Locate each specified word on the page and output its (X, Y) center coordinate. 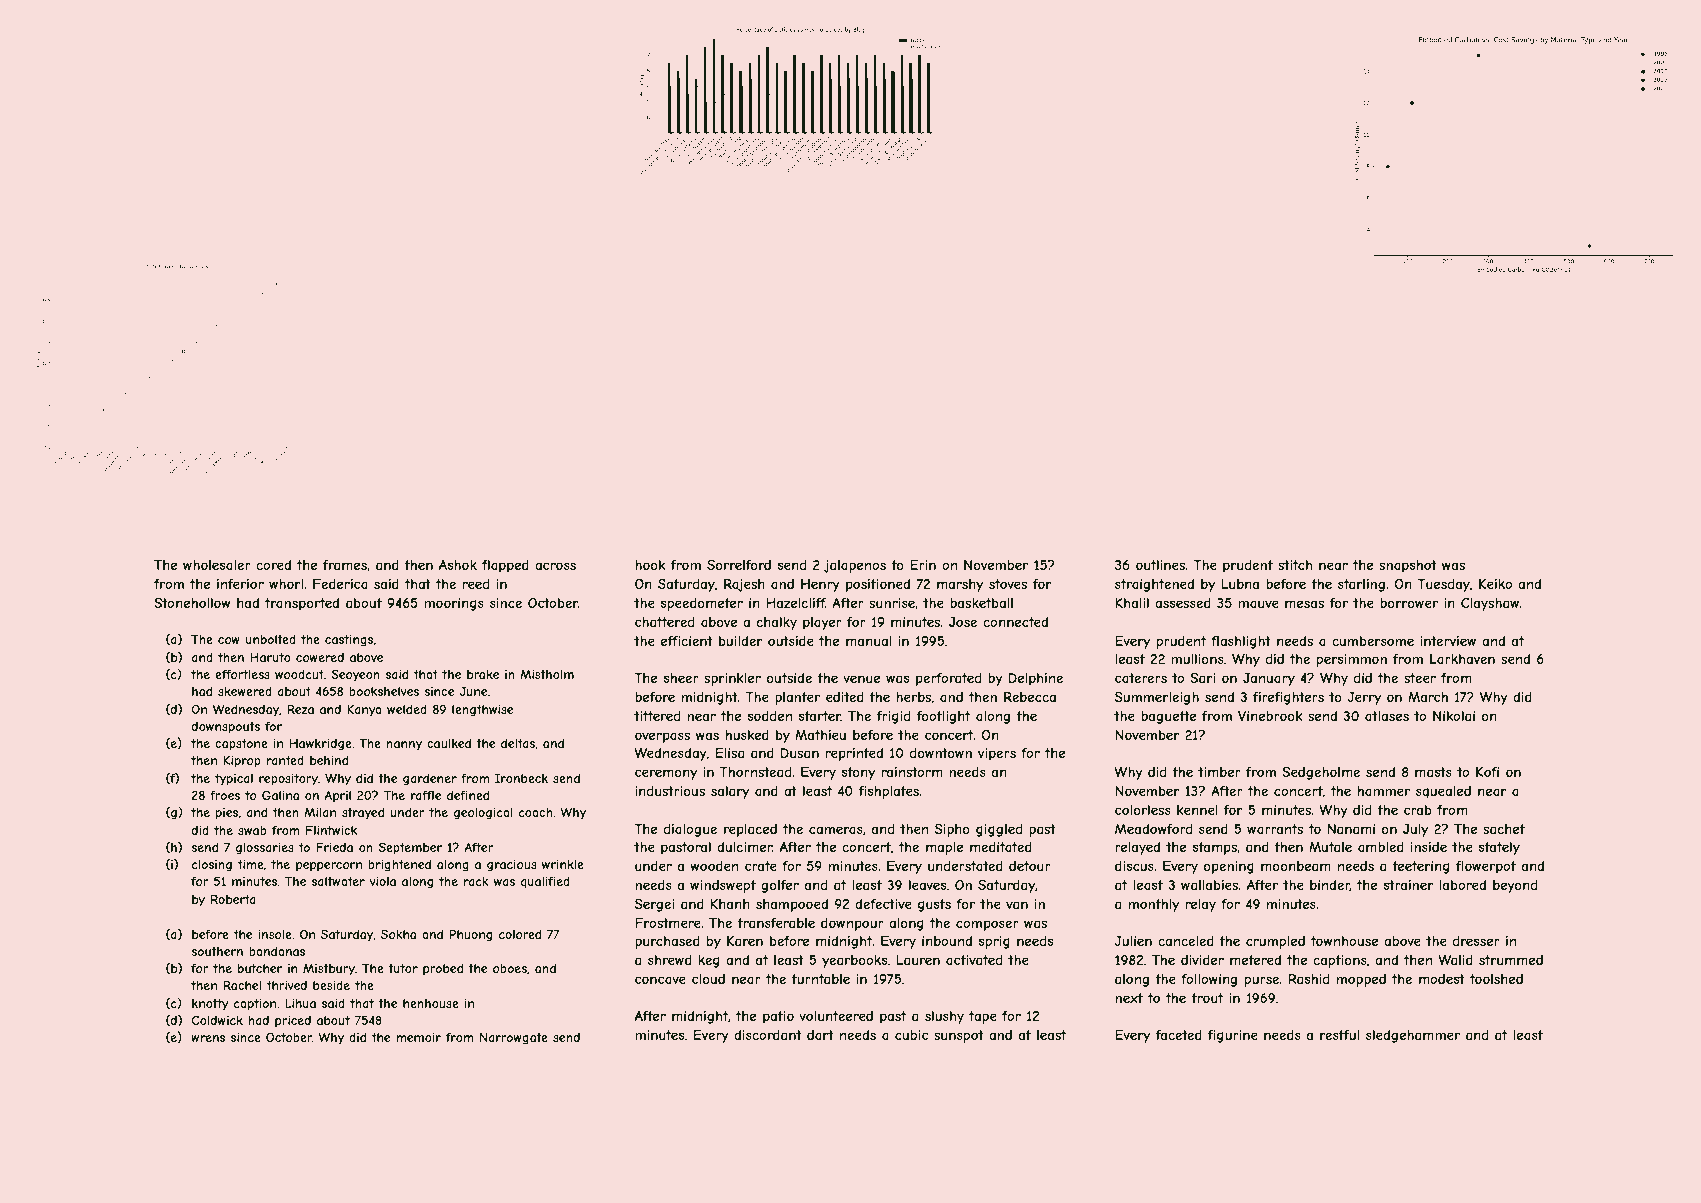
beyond (1515, 886)
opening (1229, 867)
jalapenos (855, 566)
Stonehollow (192, 603)
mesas (1304, 604)
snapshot (1408, 566)
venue (861, 679)
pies (227, 814)
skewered (245, 691)
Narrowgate (514, 1038)
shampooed (792, 905)
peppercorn (329, 867)
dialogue (690, 830)
